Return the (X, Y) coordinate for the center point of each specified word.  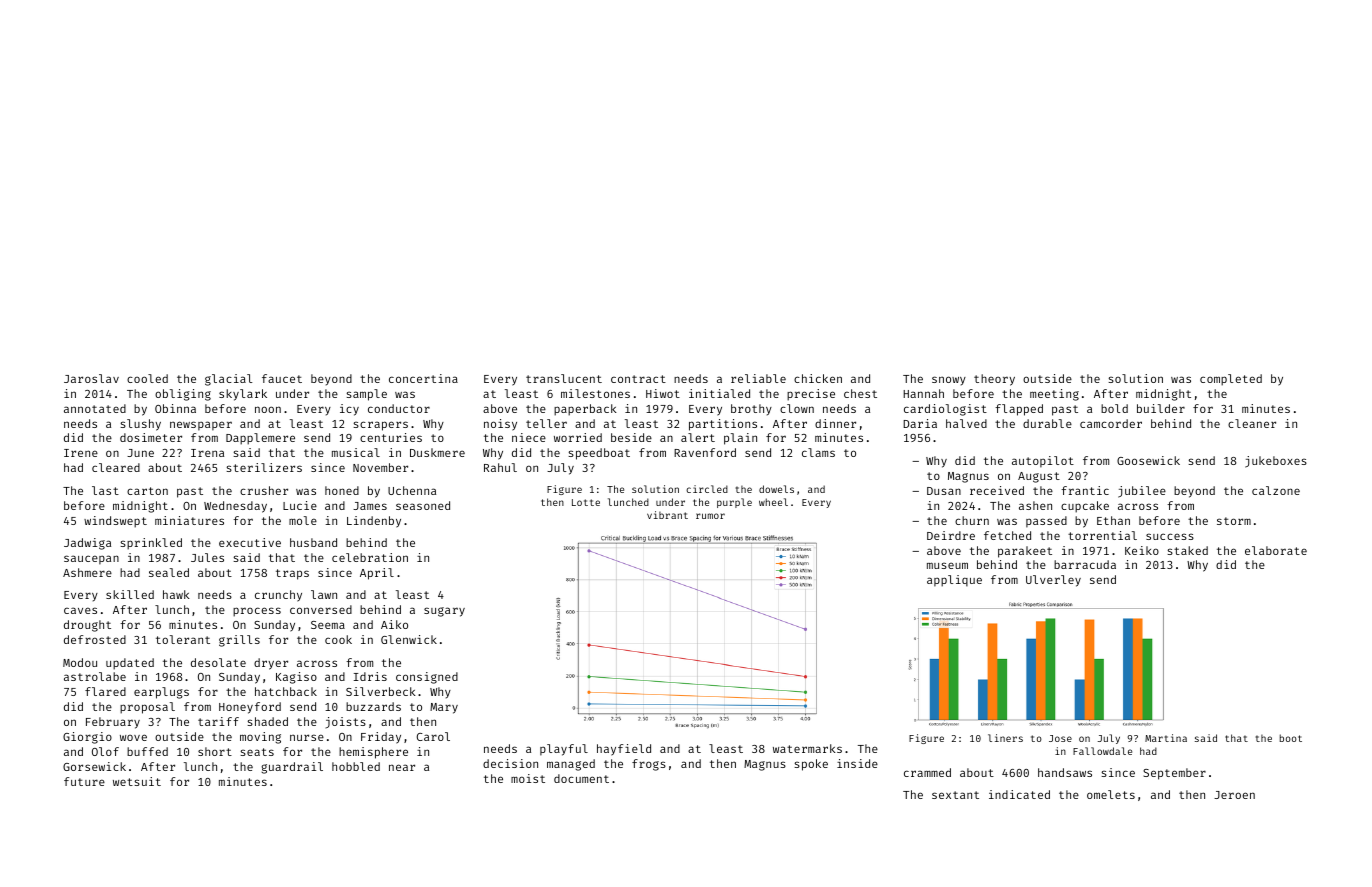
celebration (370, 557)
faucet (282, 378)
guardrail (292, 768)
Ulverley (1053, 581)
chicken (818, 378)
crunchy (278, 596)
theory (994, 380)
